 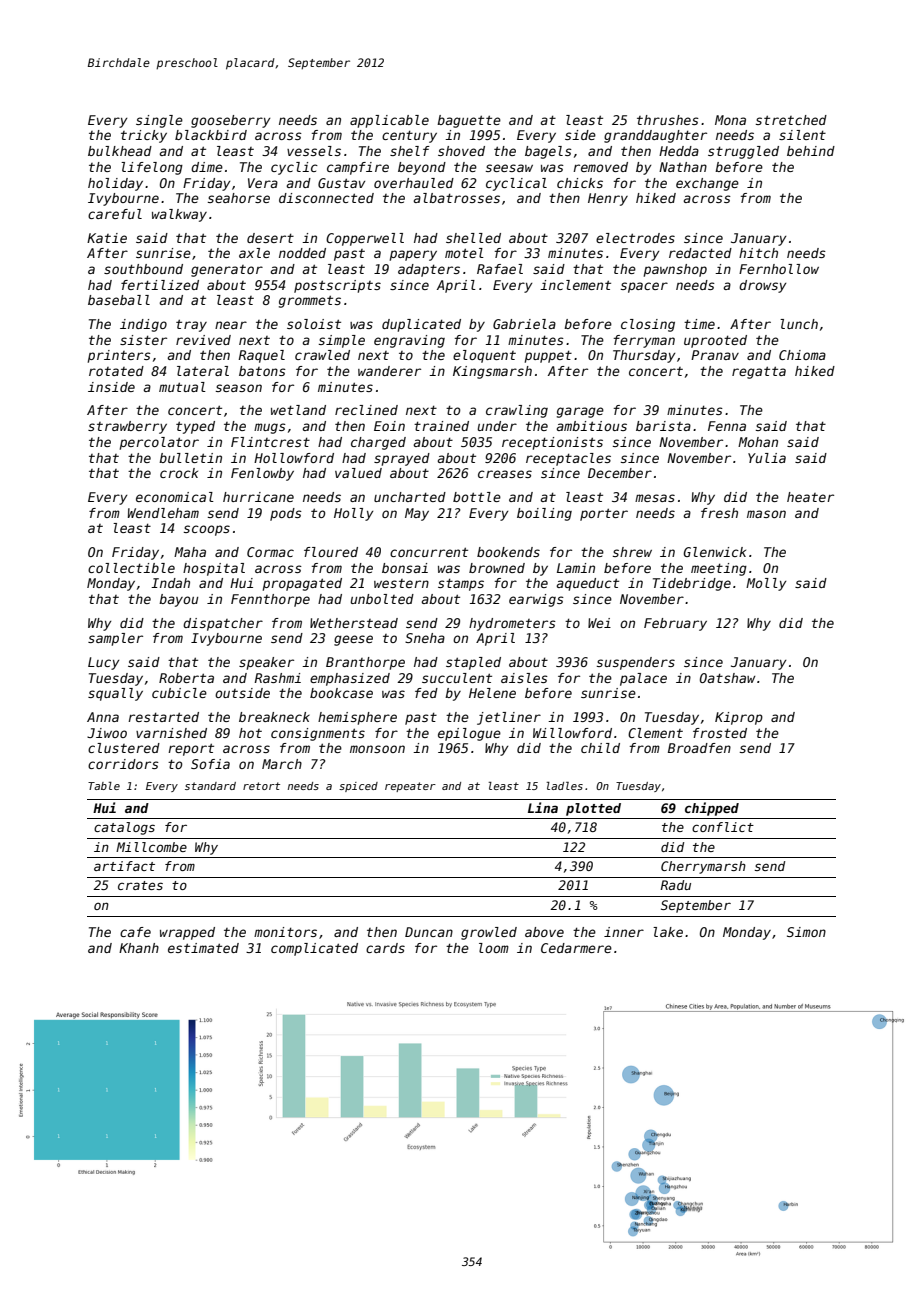 What do you see at coordinates (739, 718) in the screenshot?
I see `Kiprop` at bounding box center [739, 718].
